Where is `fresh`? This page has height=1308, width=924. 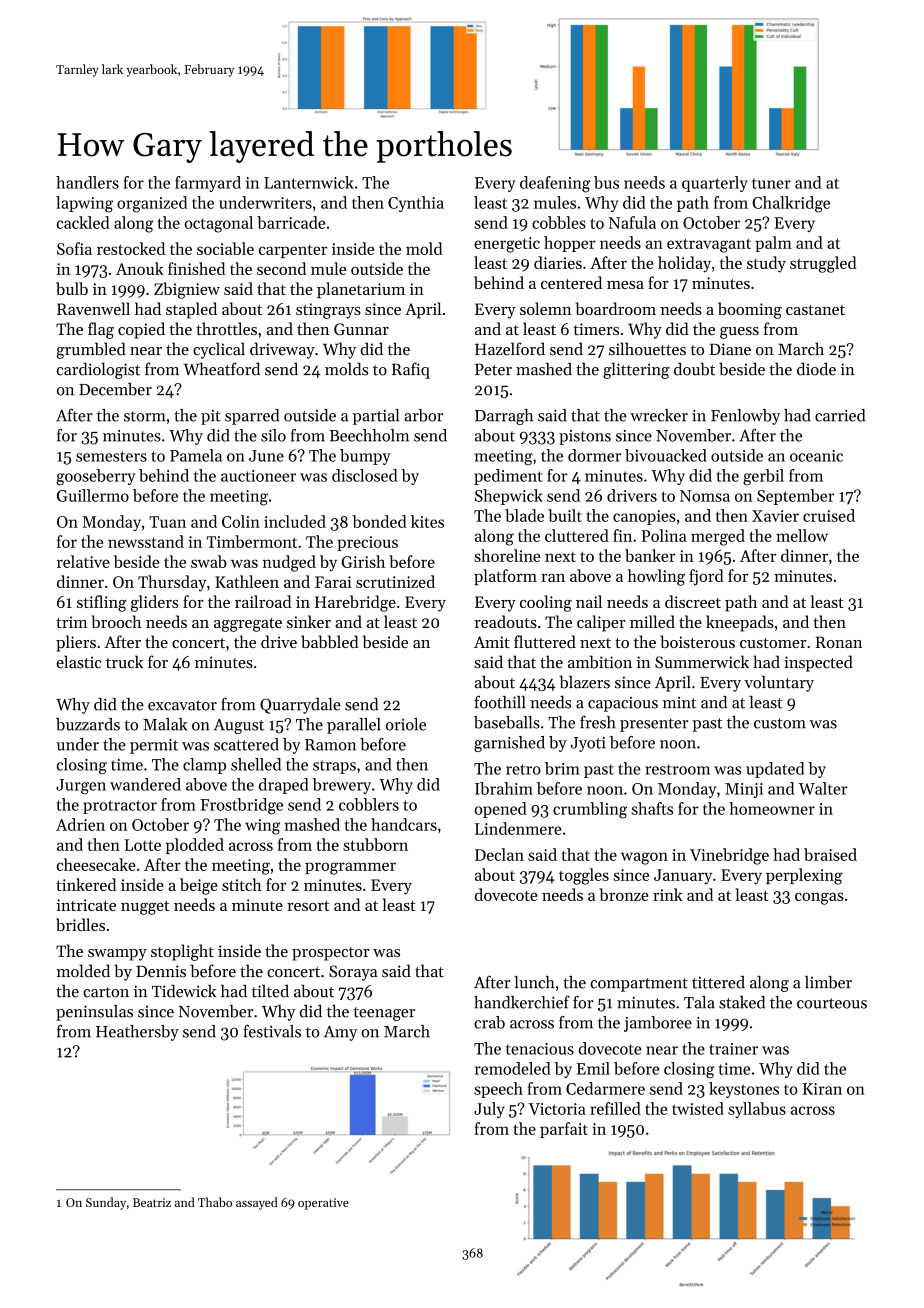 fresh is located at coordinates (598, 722).
